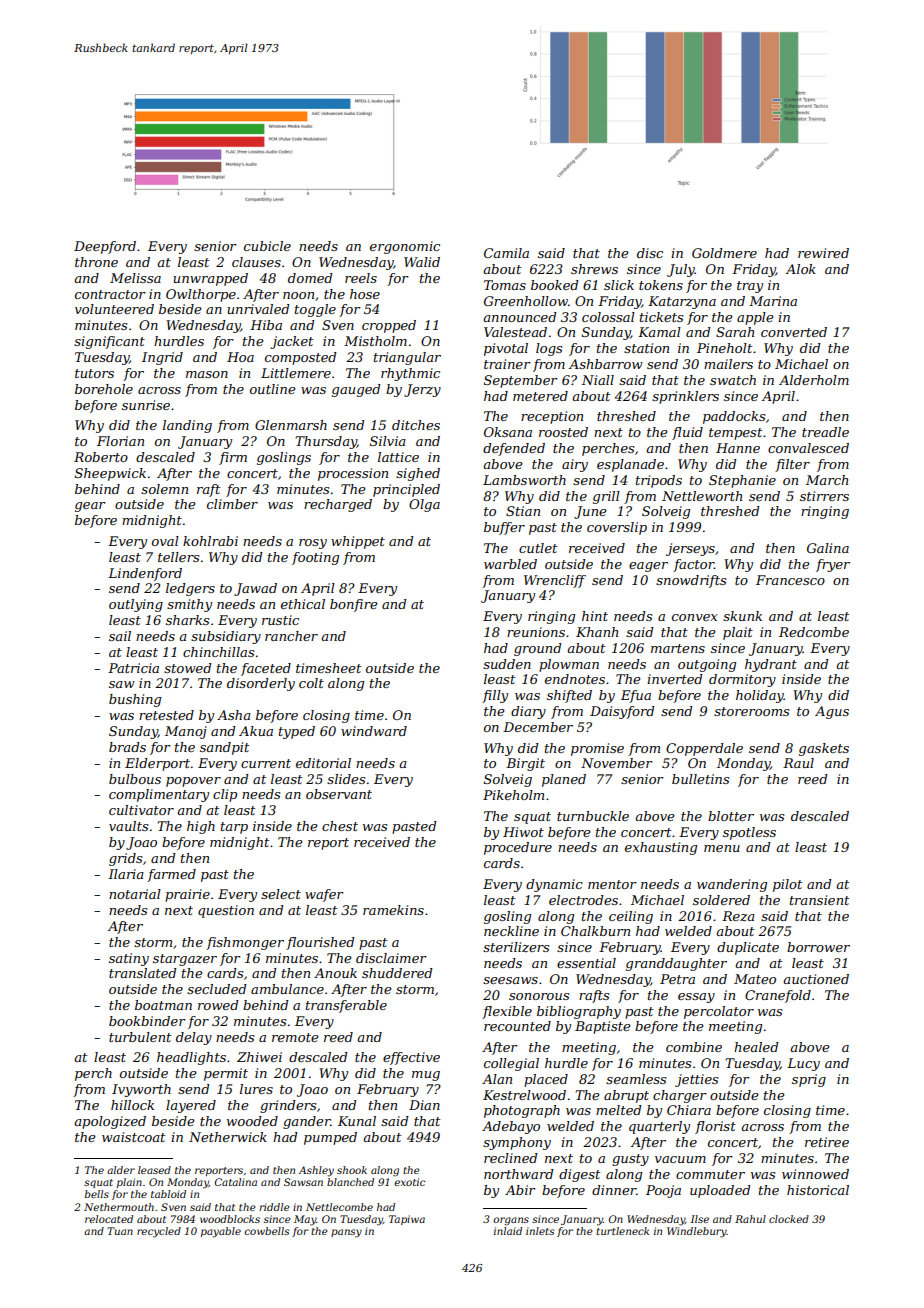  I want to click on windward, so click(374, 731).
